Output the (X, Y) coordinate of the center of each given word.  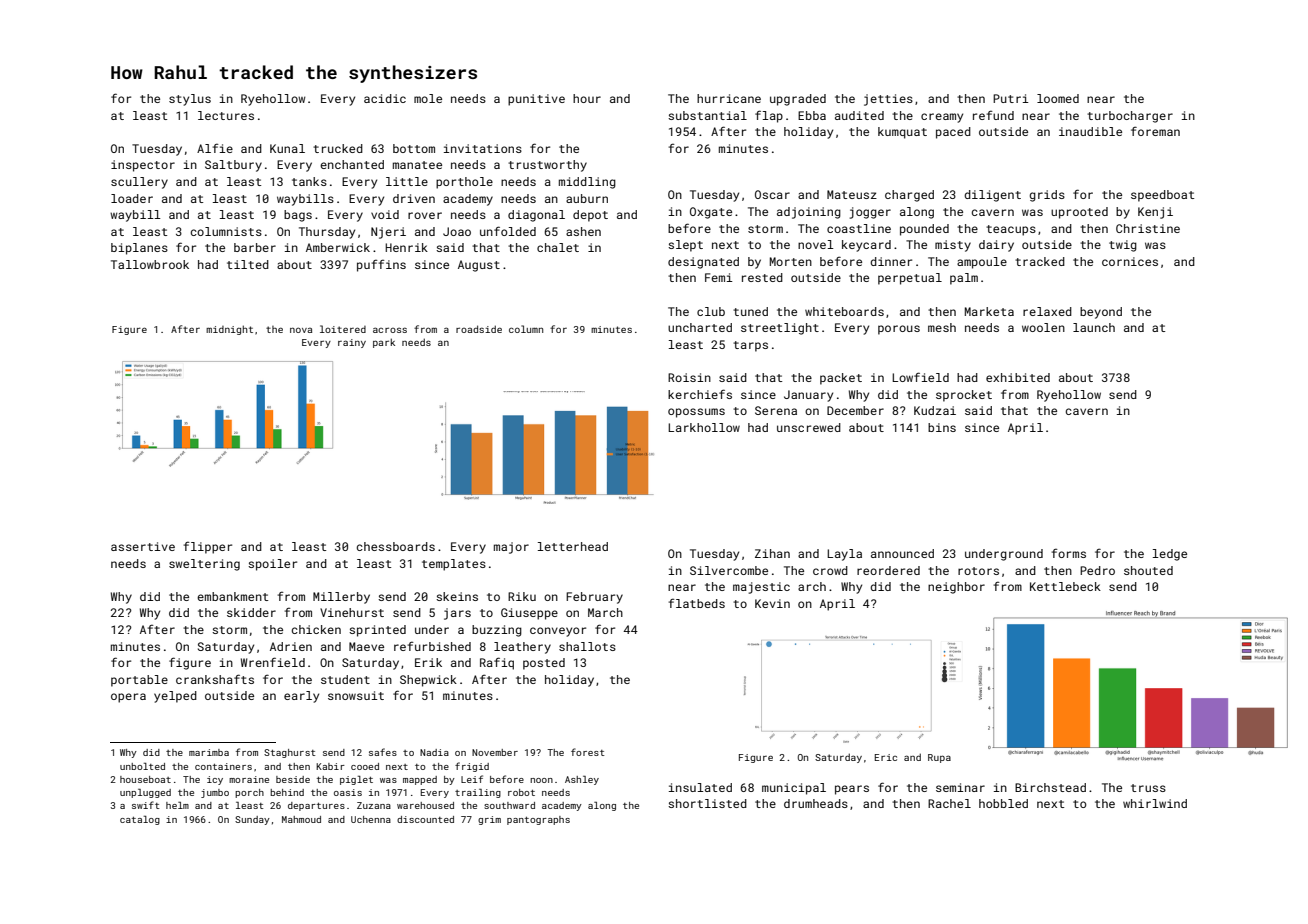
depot (590, 216)
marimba (209, 752)
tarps (750, 346)
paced (953, 133)
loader (132, 198)
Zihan (772, 553)
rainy (352, 343)
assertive (143, 546)
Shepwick (428, 681)
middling (587, 183)
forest (587, 752)
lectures (226, 115)
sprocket (964, 396)
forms (1069, 553)
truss (1148, 788)
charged (909, 196)
